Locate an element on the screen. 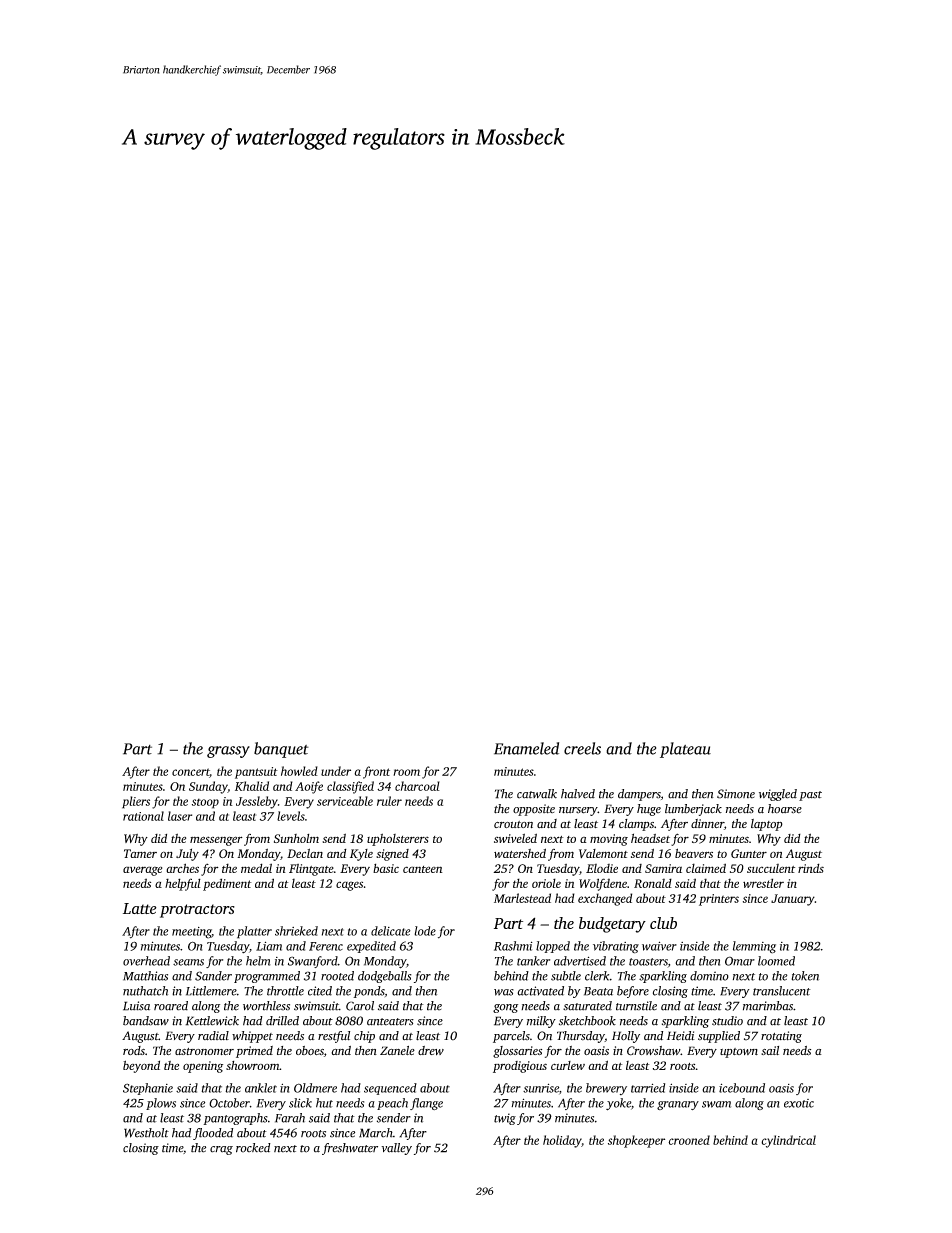  plateau is located at coordinates (685, 750).
